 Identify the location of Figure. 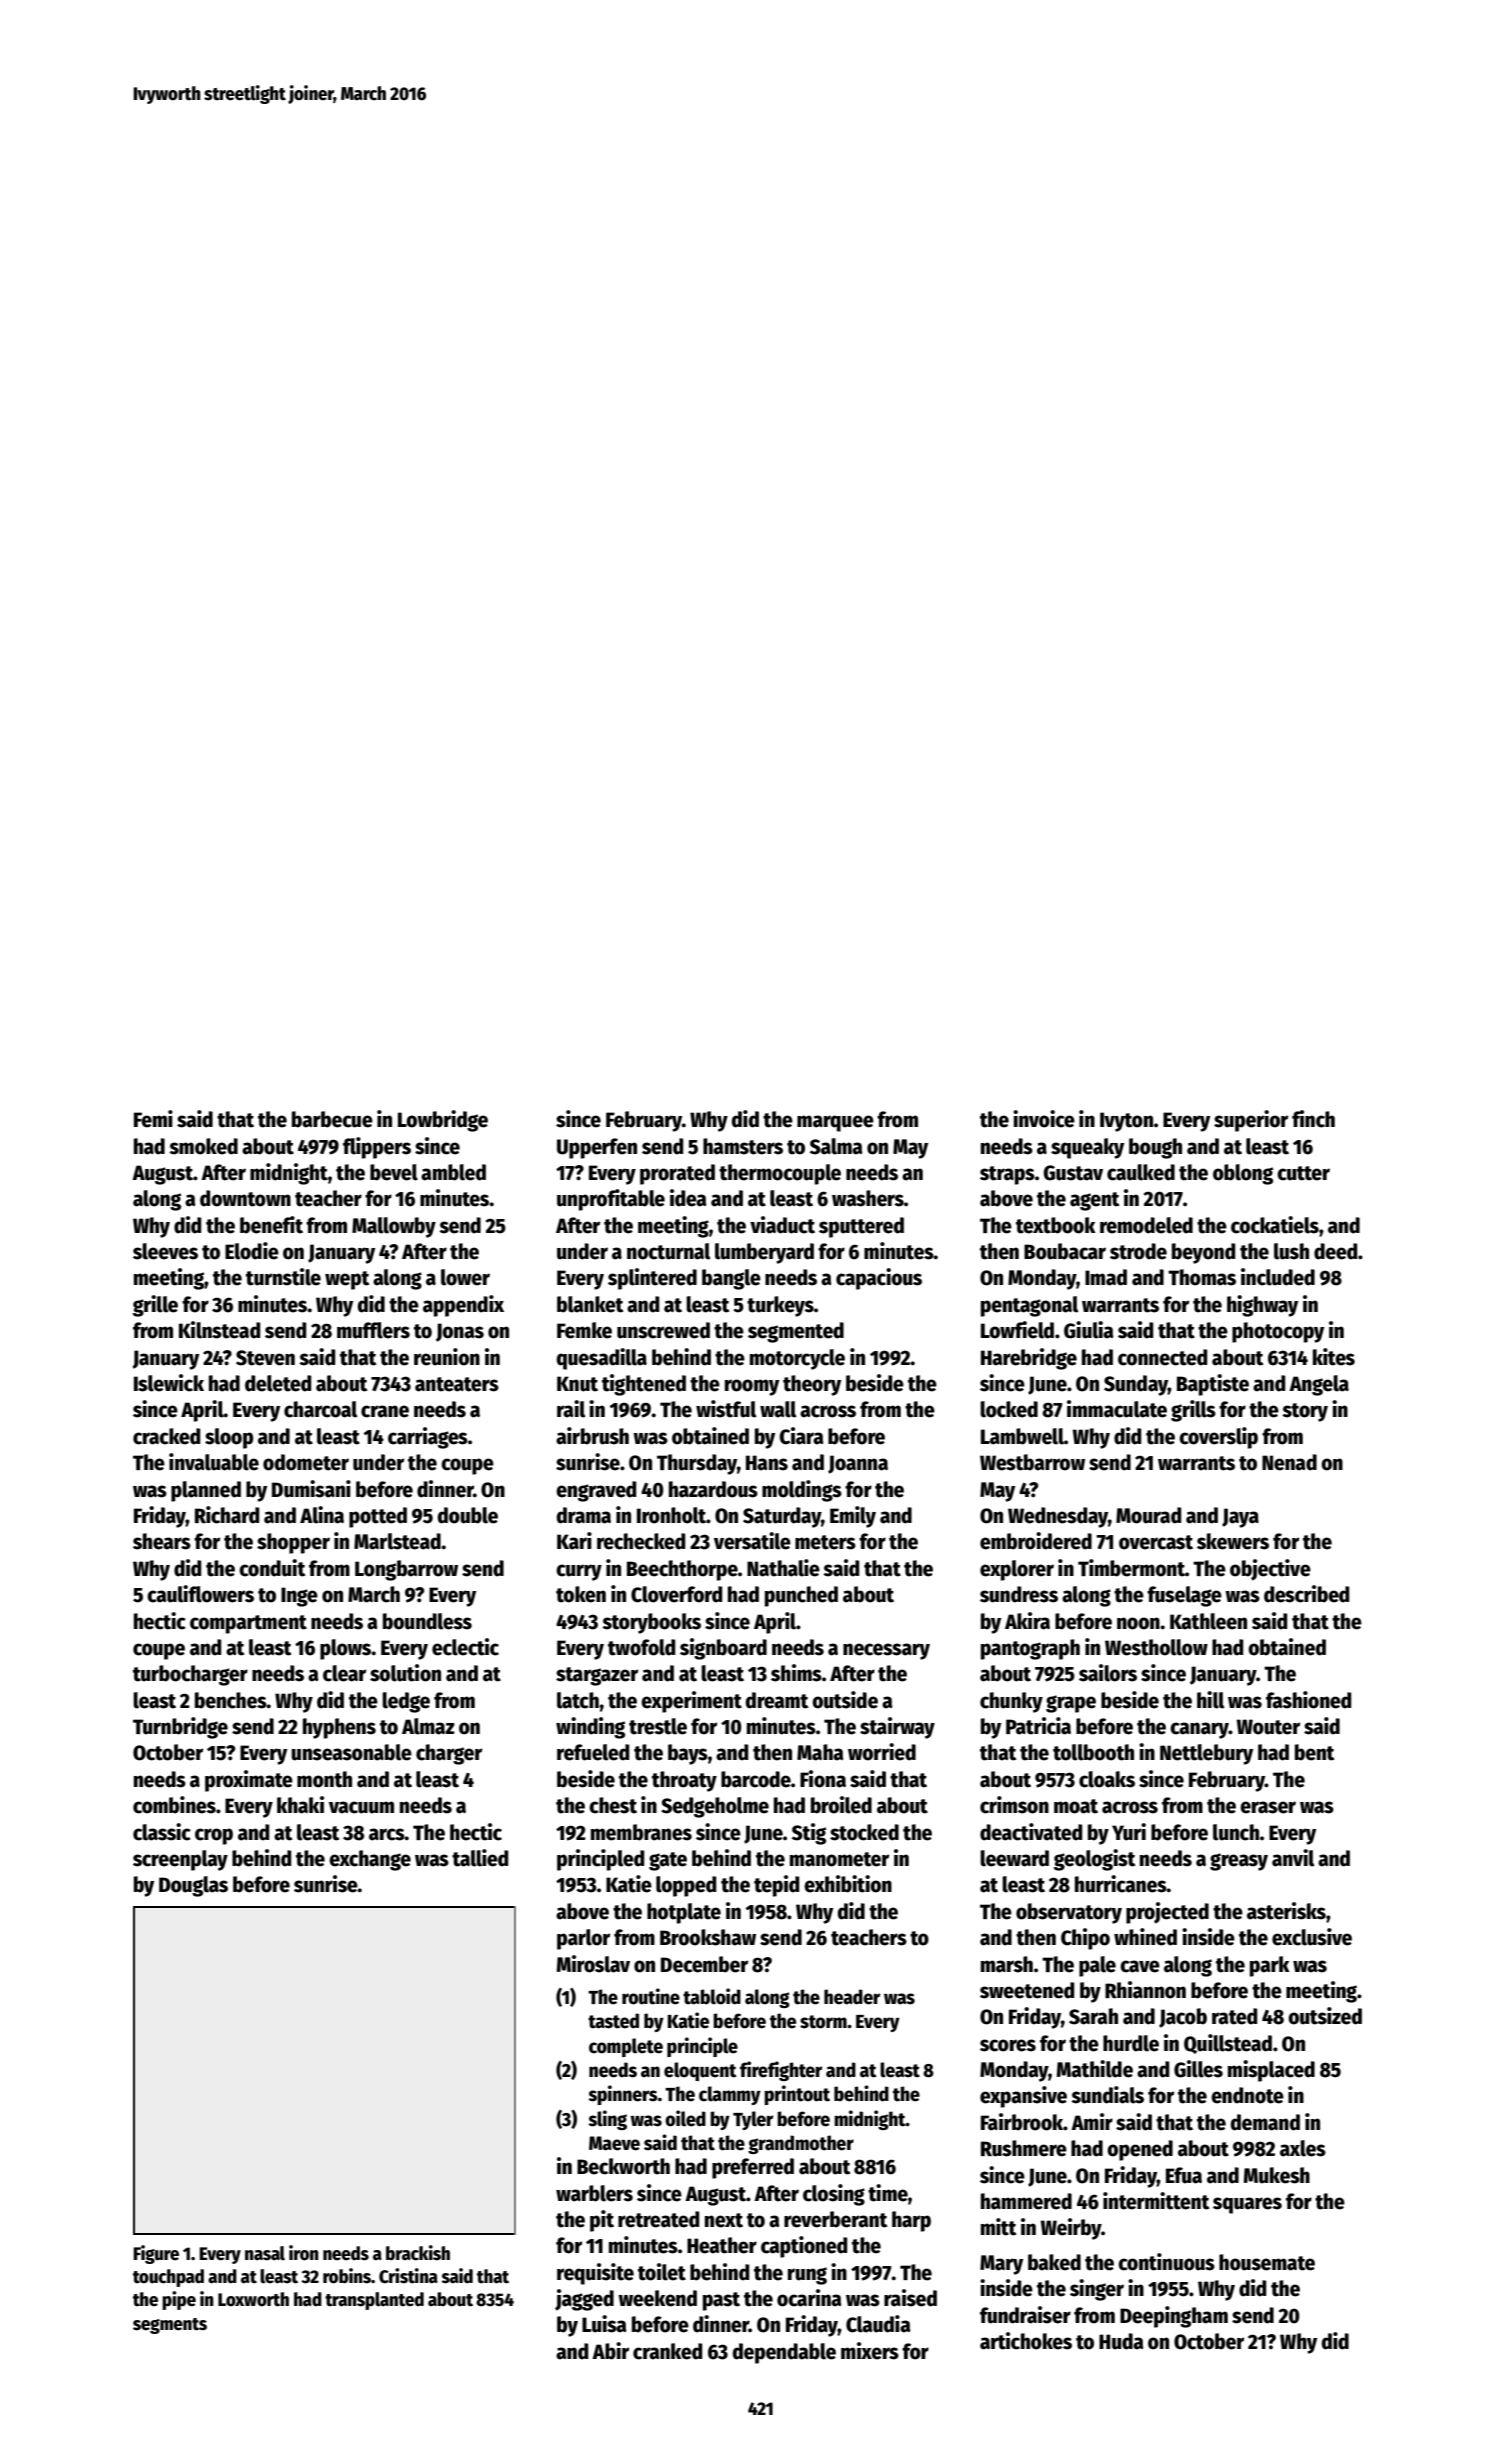
(156, 2254).
